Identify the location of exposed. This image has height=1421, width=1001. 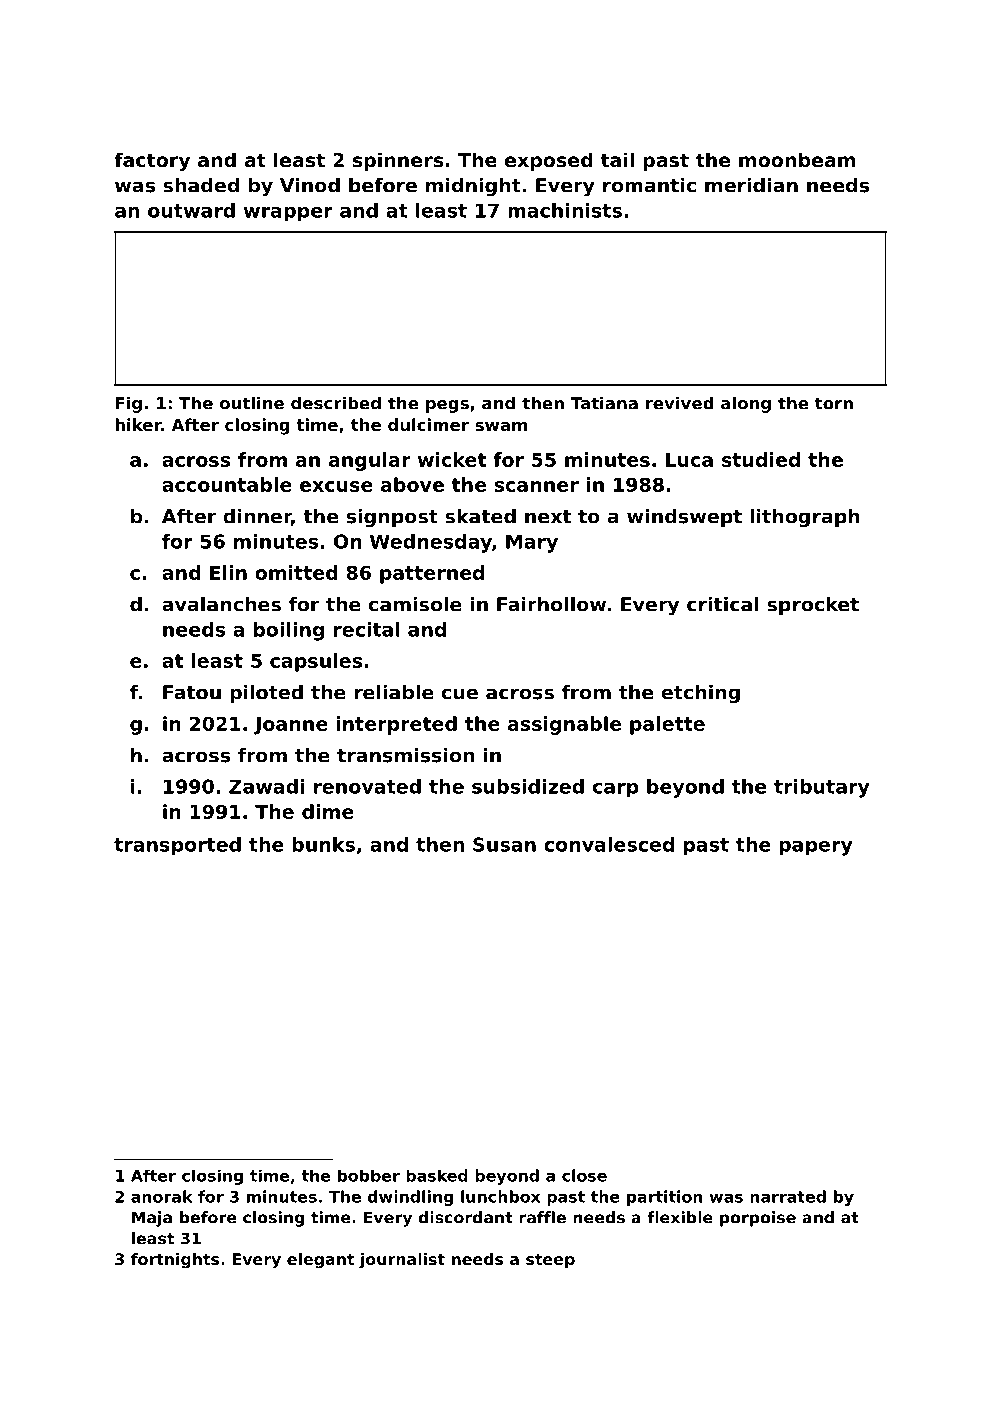
(549, 161).
